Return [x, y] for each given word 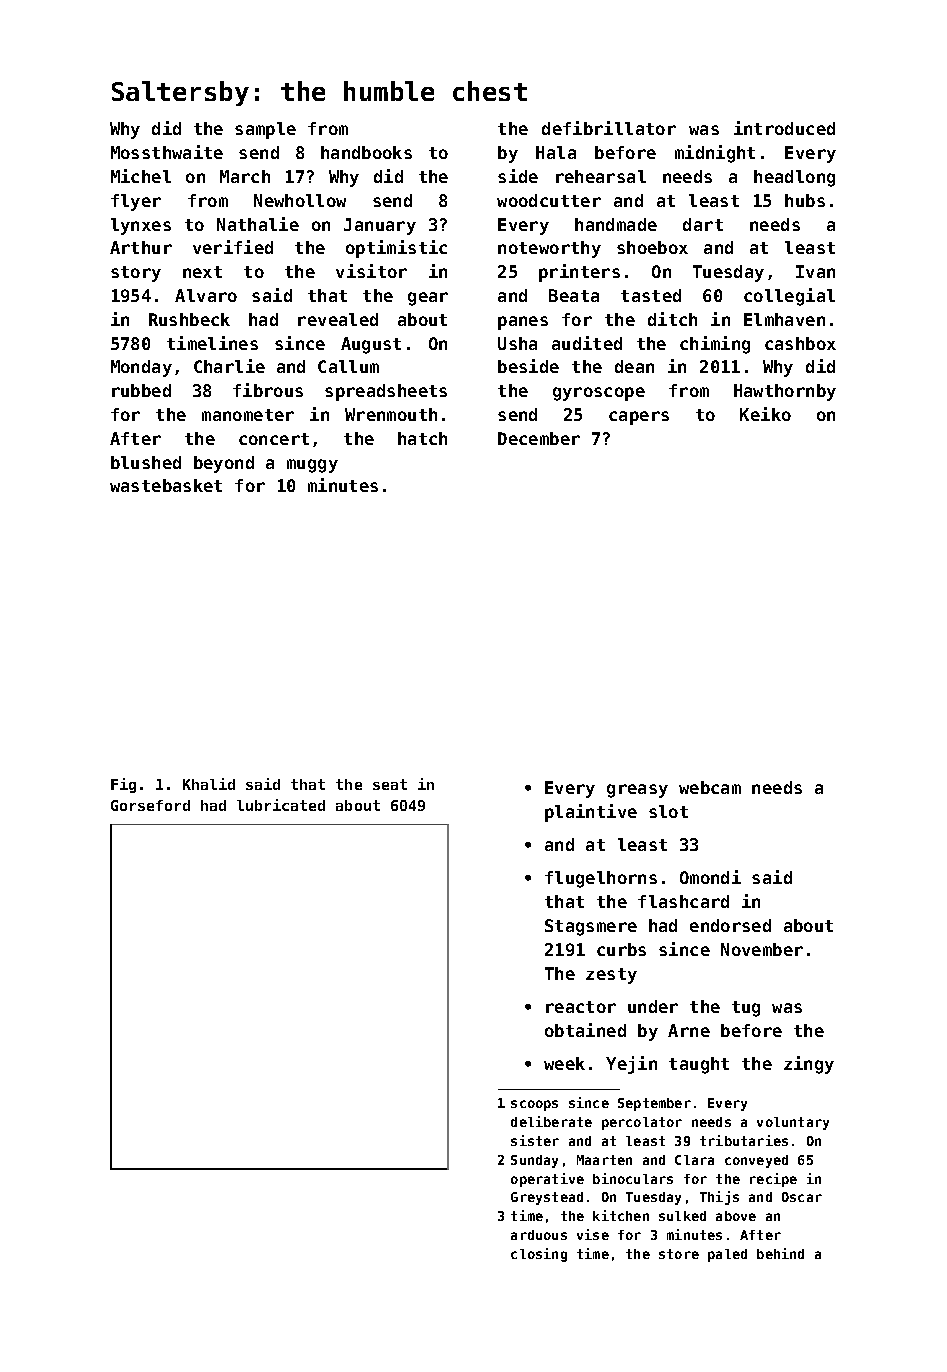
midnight [715, 154]
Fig [123, 785]
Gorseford [150, 805]
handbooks [366, 152]
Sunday [534, 1161]
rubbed [141, 390]
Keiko [765, 414]
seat [390, 784]
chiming [715, 345]
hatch [422, 438]
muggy [312, 466]
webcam [710, 787]
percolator [642, 1123]
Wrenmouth [391, 414]
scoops [534, 1105]
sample [265, 130]
